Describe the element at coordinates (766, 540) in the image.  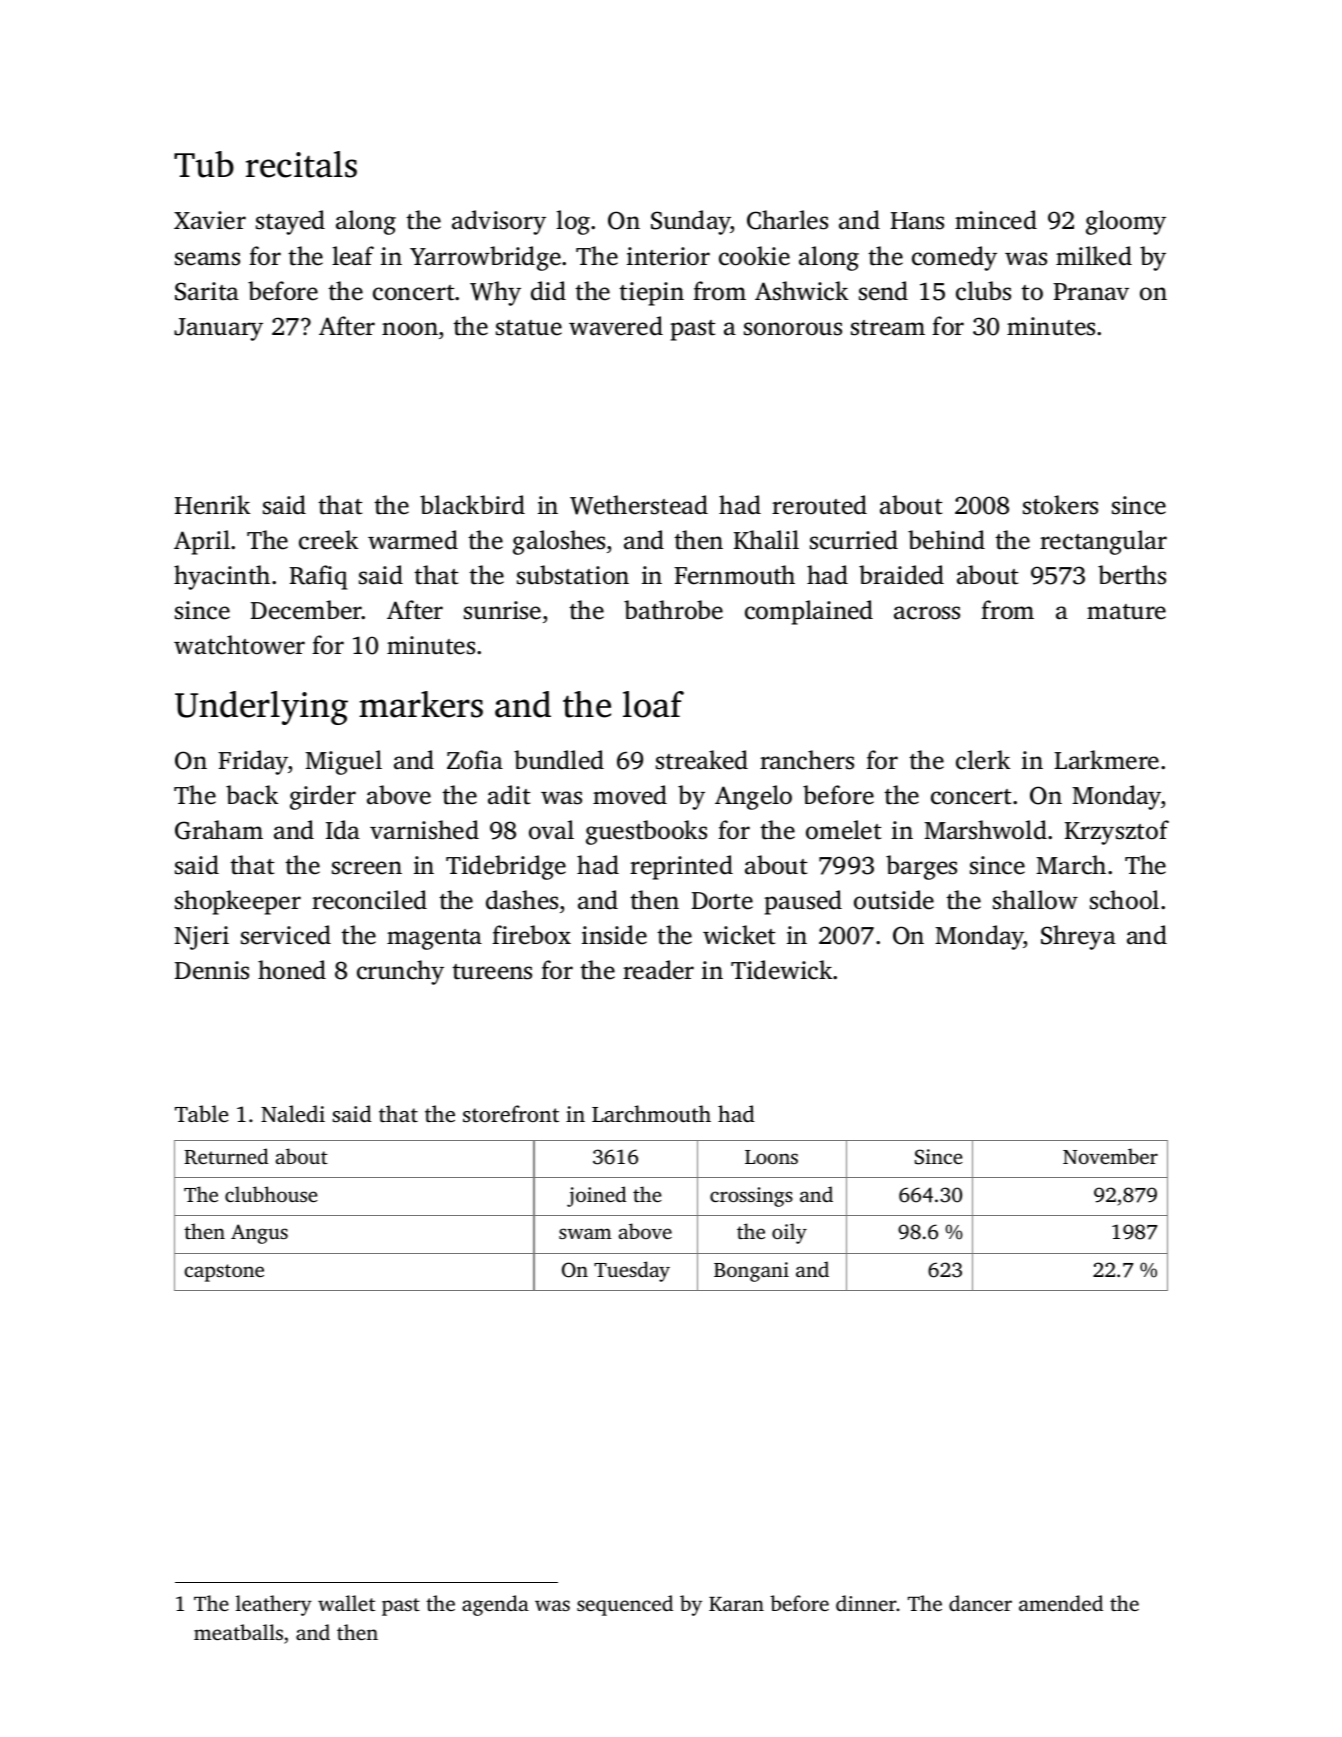
I see `Khalil` at that location.
